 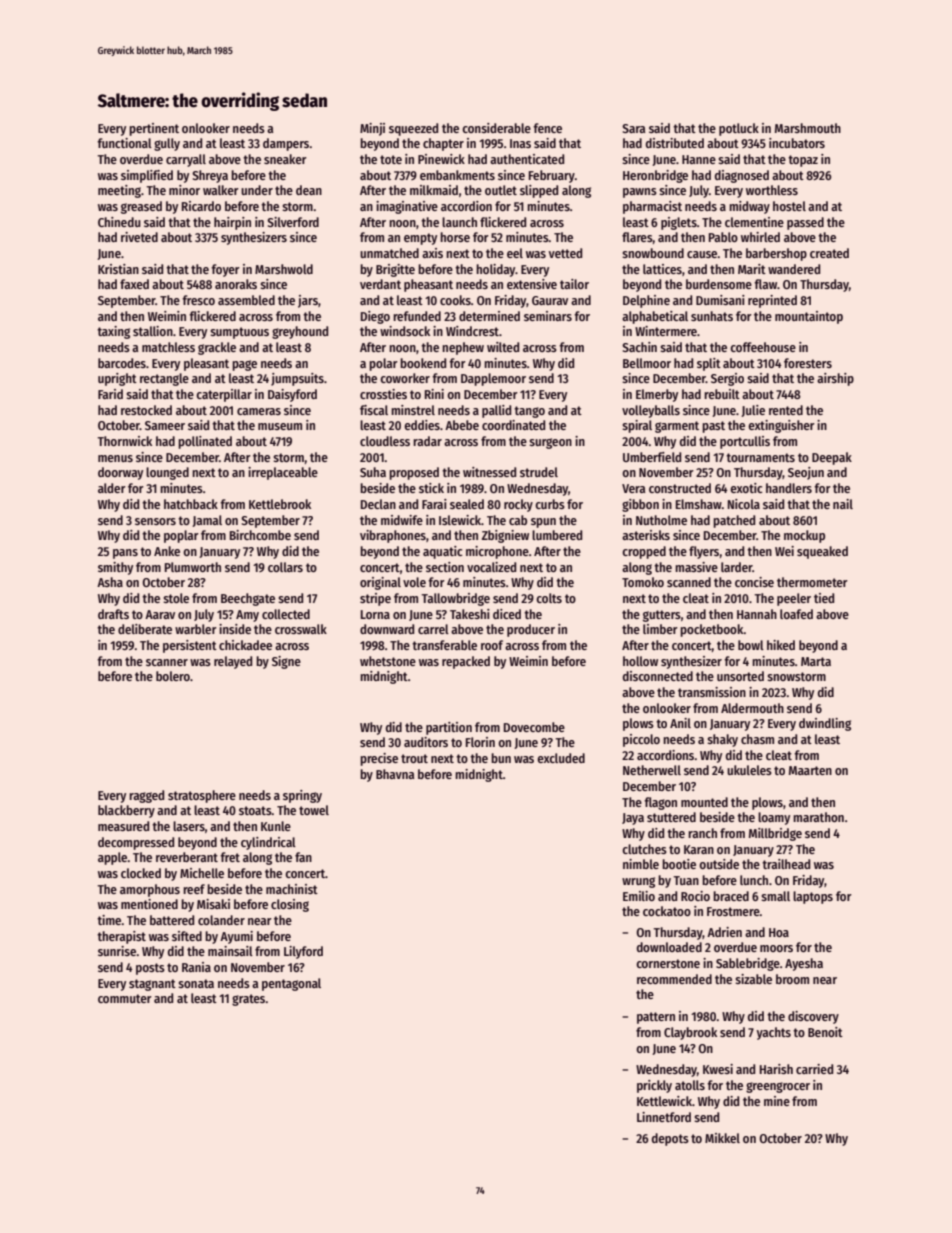 I want to click on Deepak, so click(x=832, y=458).
